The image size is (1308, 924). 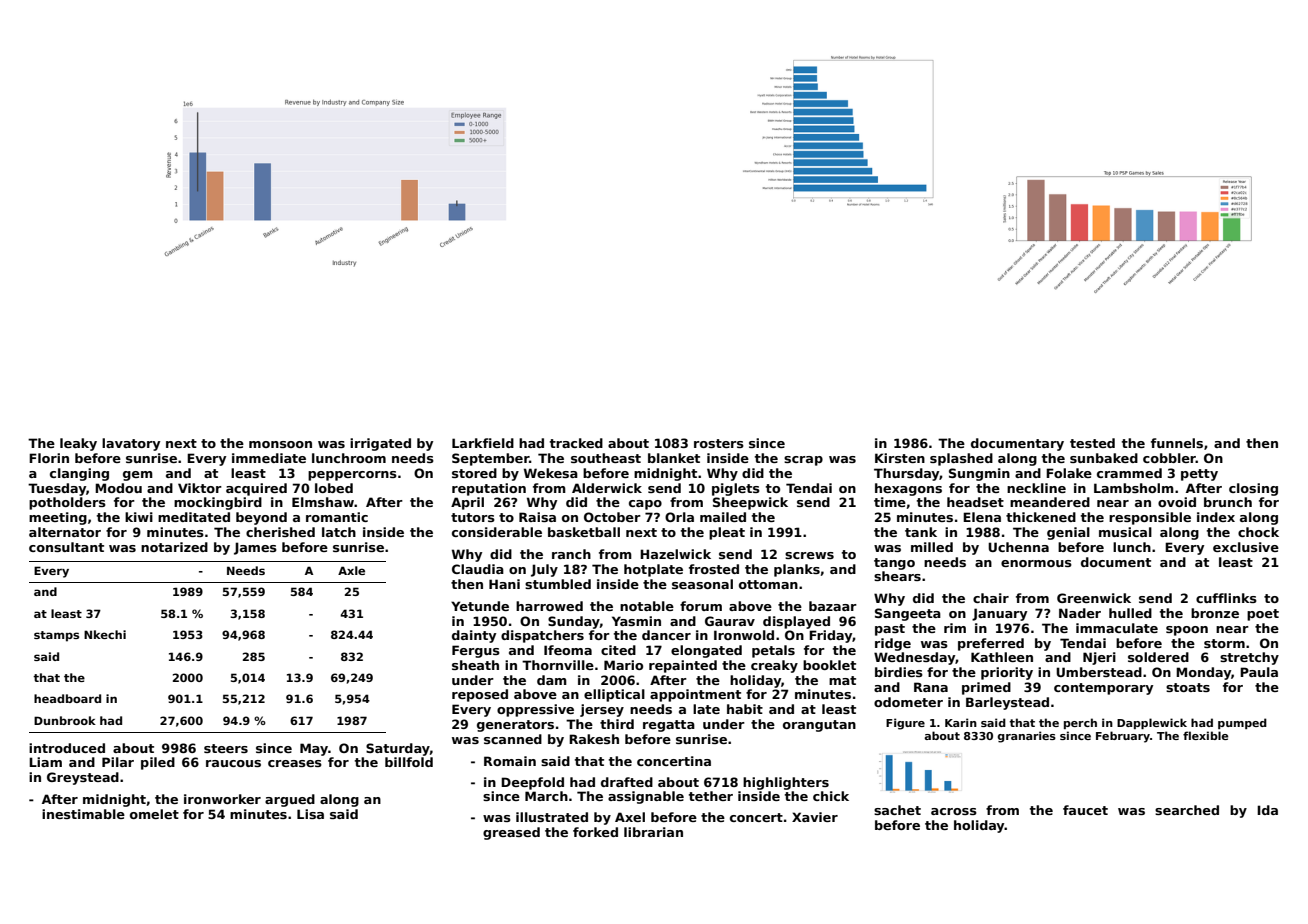 What do you see at coordinates (380, 444) in the image?
I see `irrigated` at bounding box center [380, 444].
